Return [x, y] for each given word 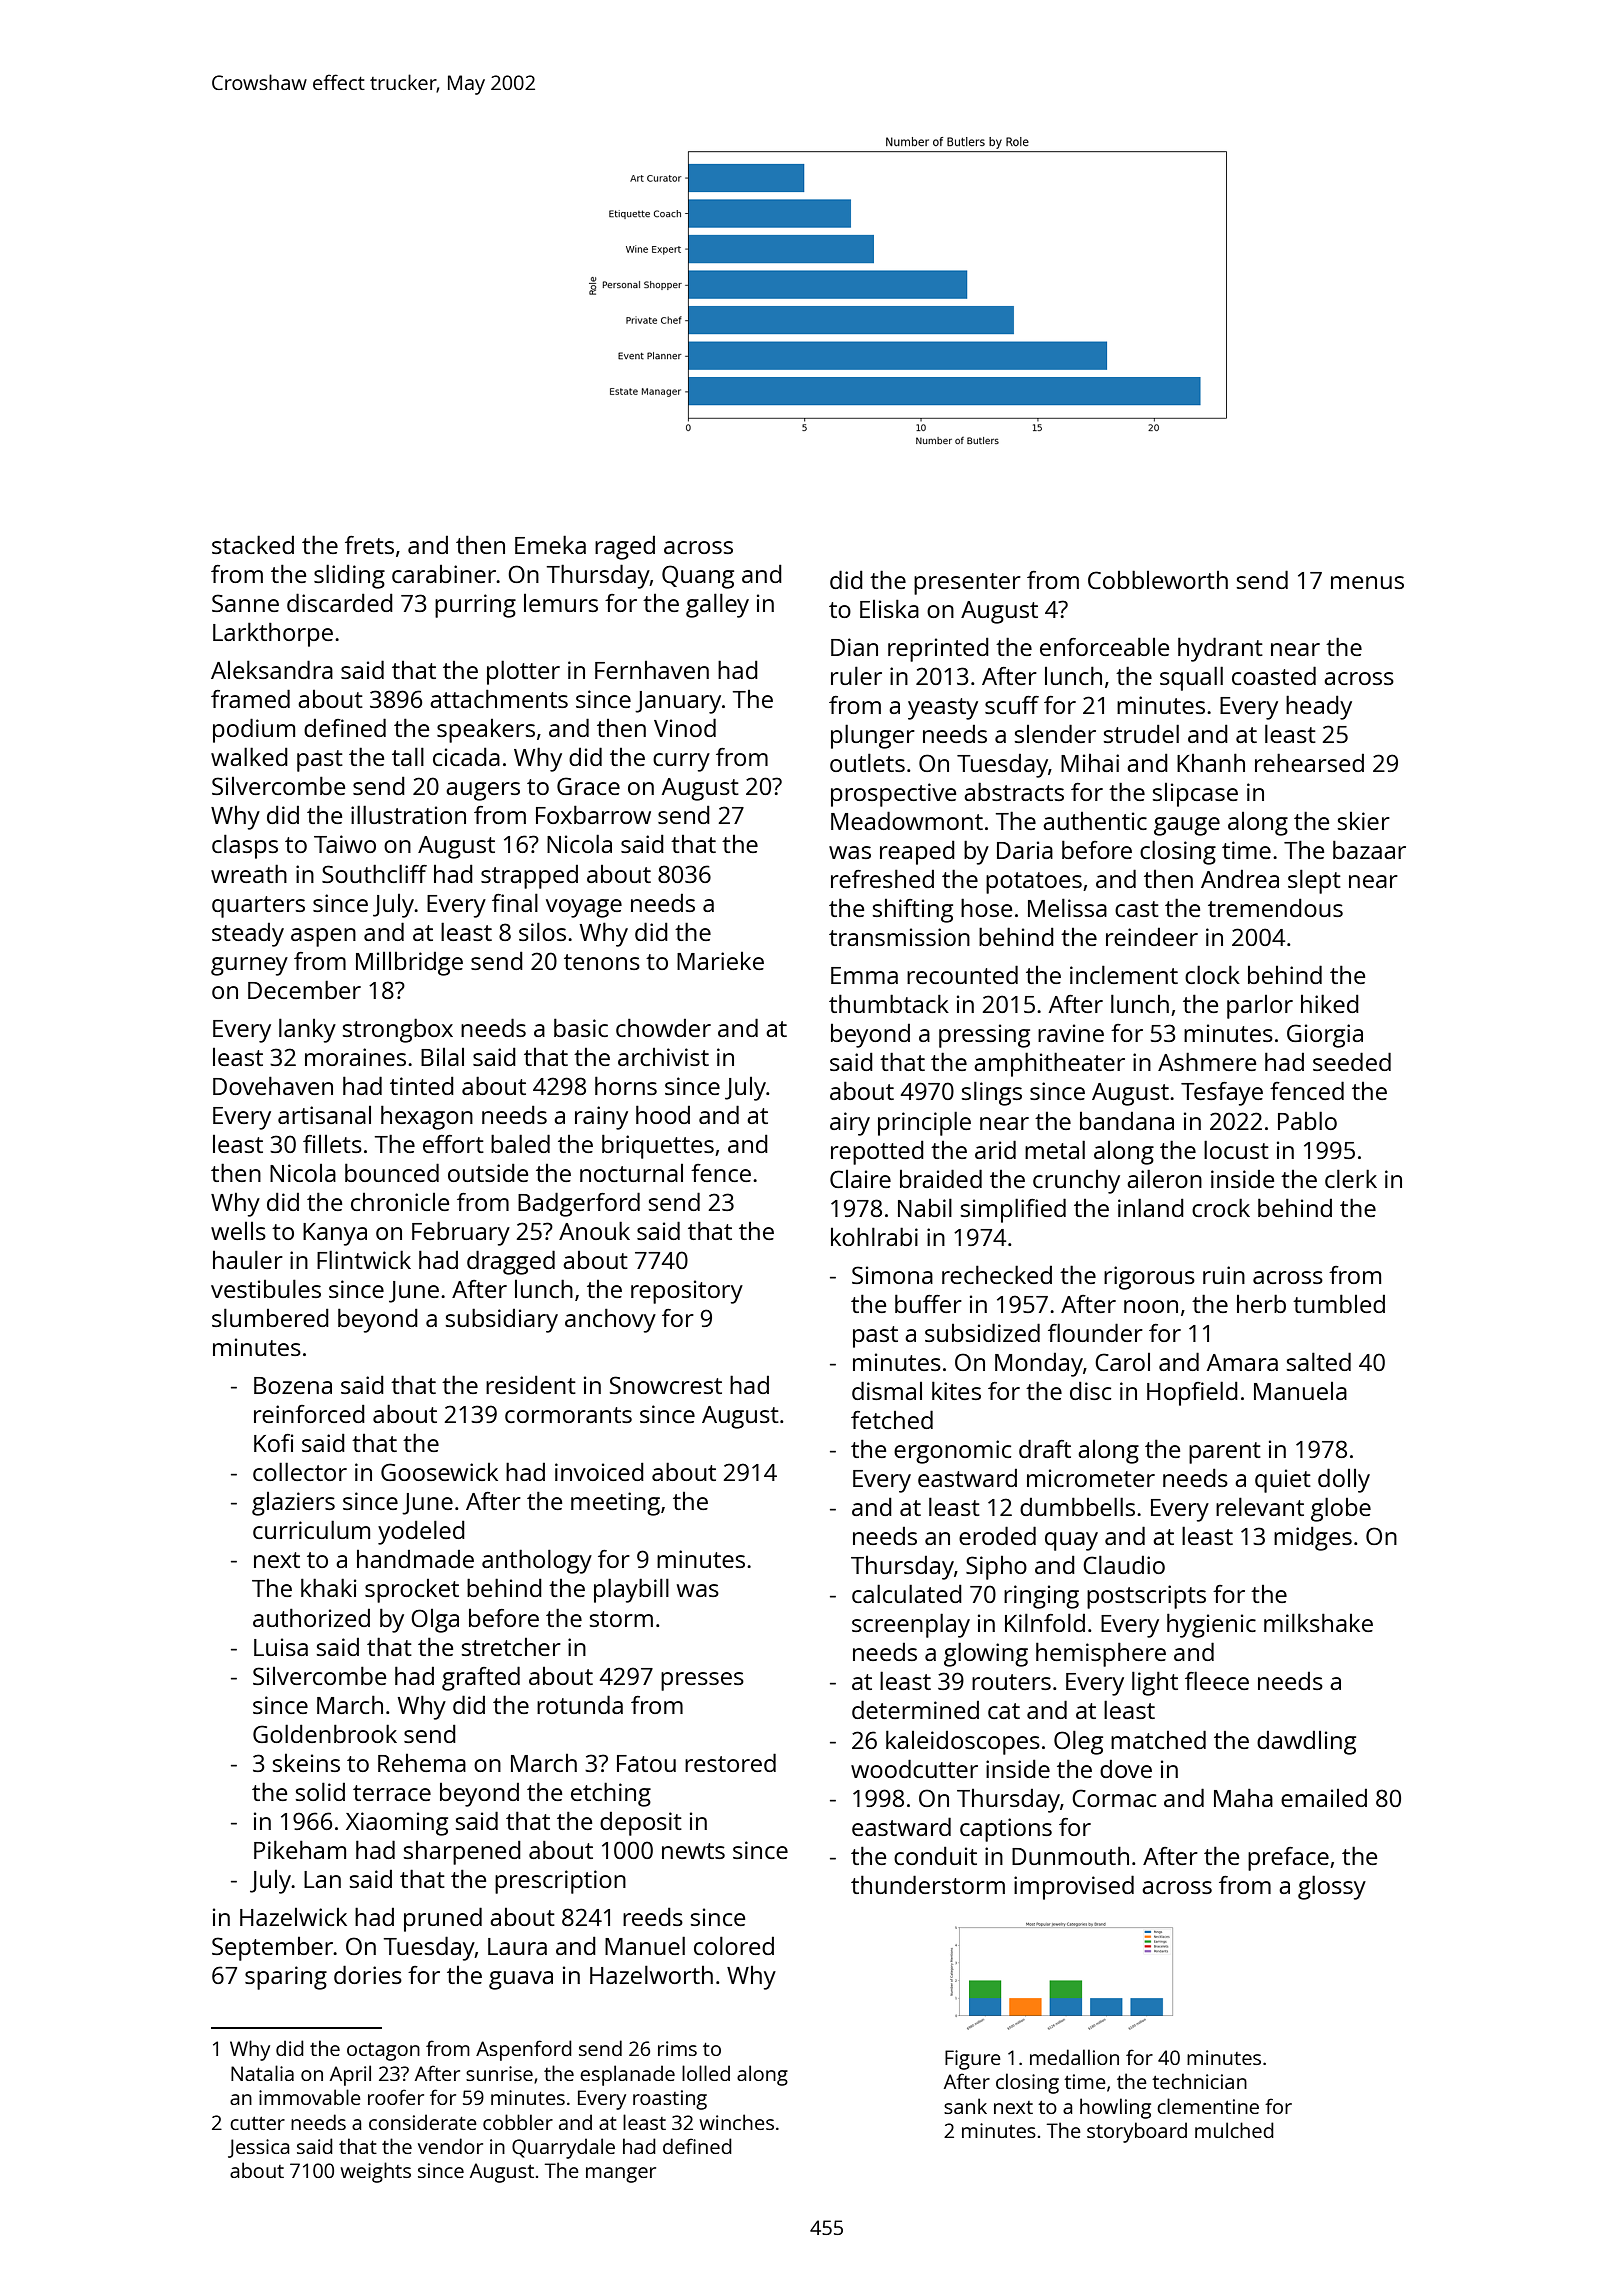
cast [1137, 909]
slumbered [270, 1317]
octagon [383, 2052]
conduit [935, 1855]
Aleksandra [272, 669]
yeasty [943, 709]
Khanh [1211, 762]
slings [992, 1093]
